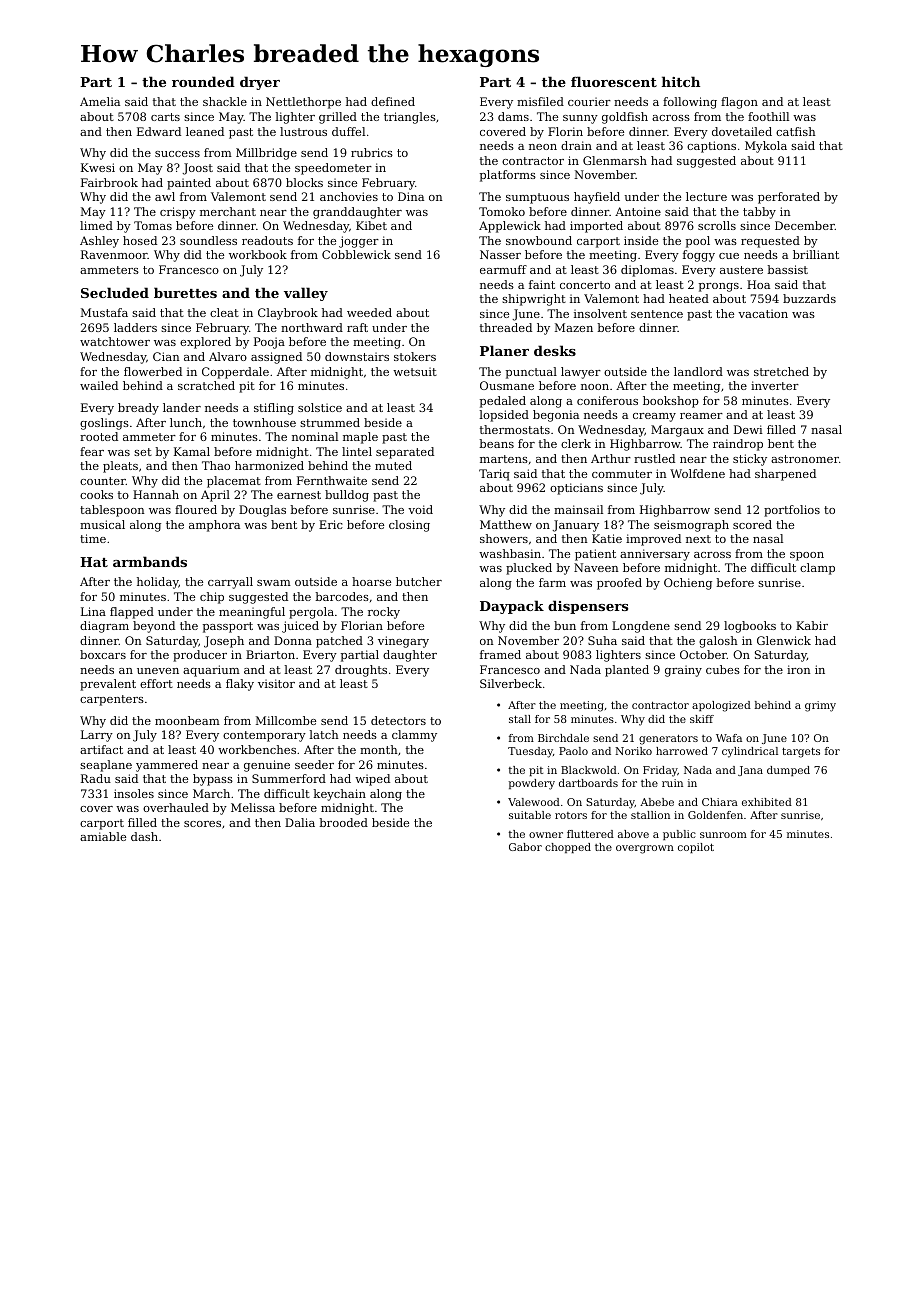 The image size is (924, 1308). I want to click on pleats, so click(120, 467).
